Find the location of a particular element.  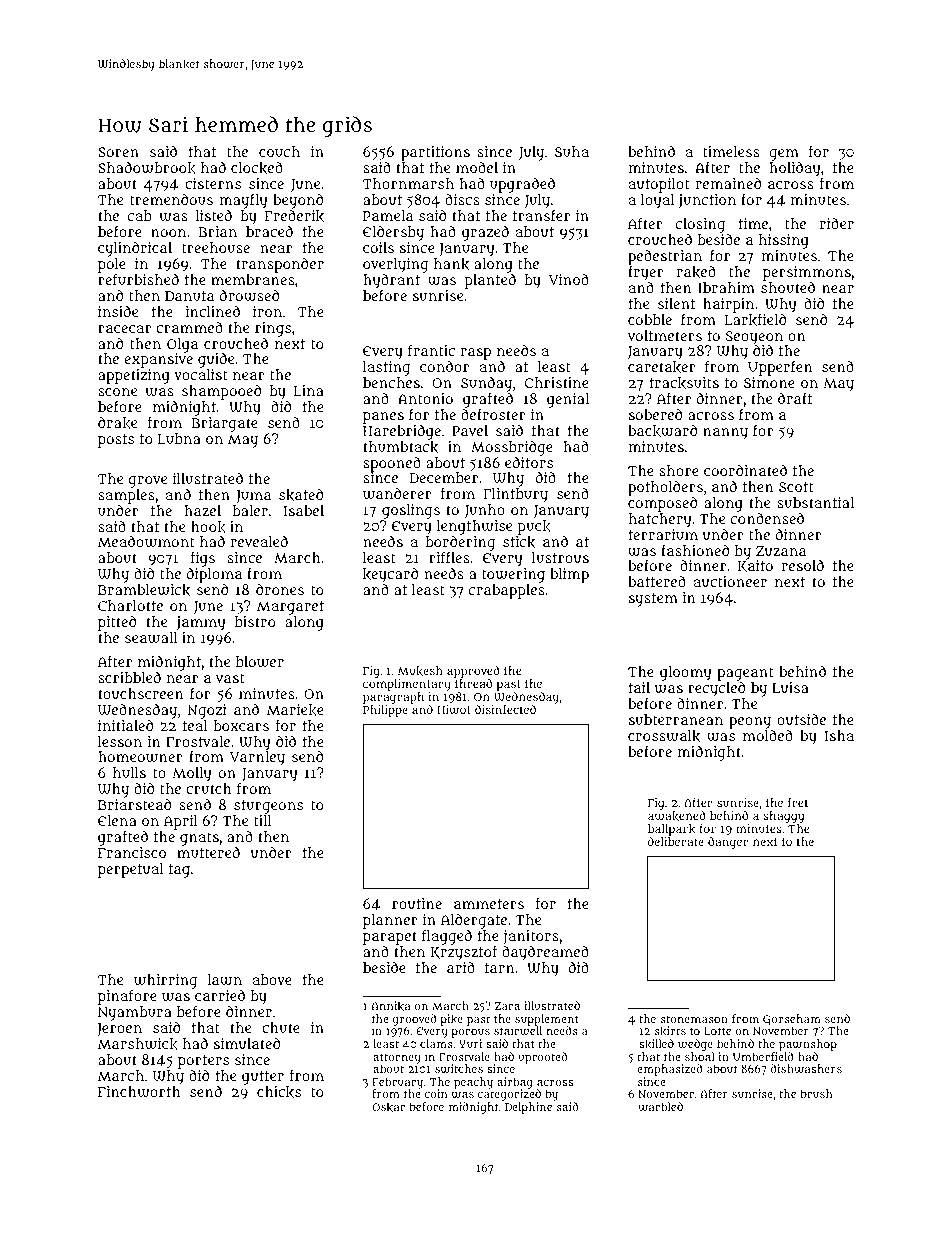

carried is located at coordinates (220, 995).
